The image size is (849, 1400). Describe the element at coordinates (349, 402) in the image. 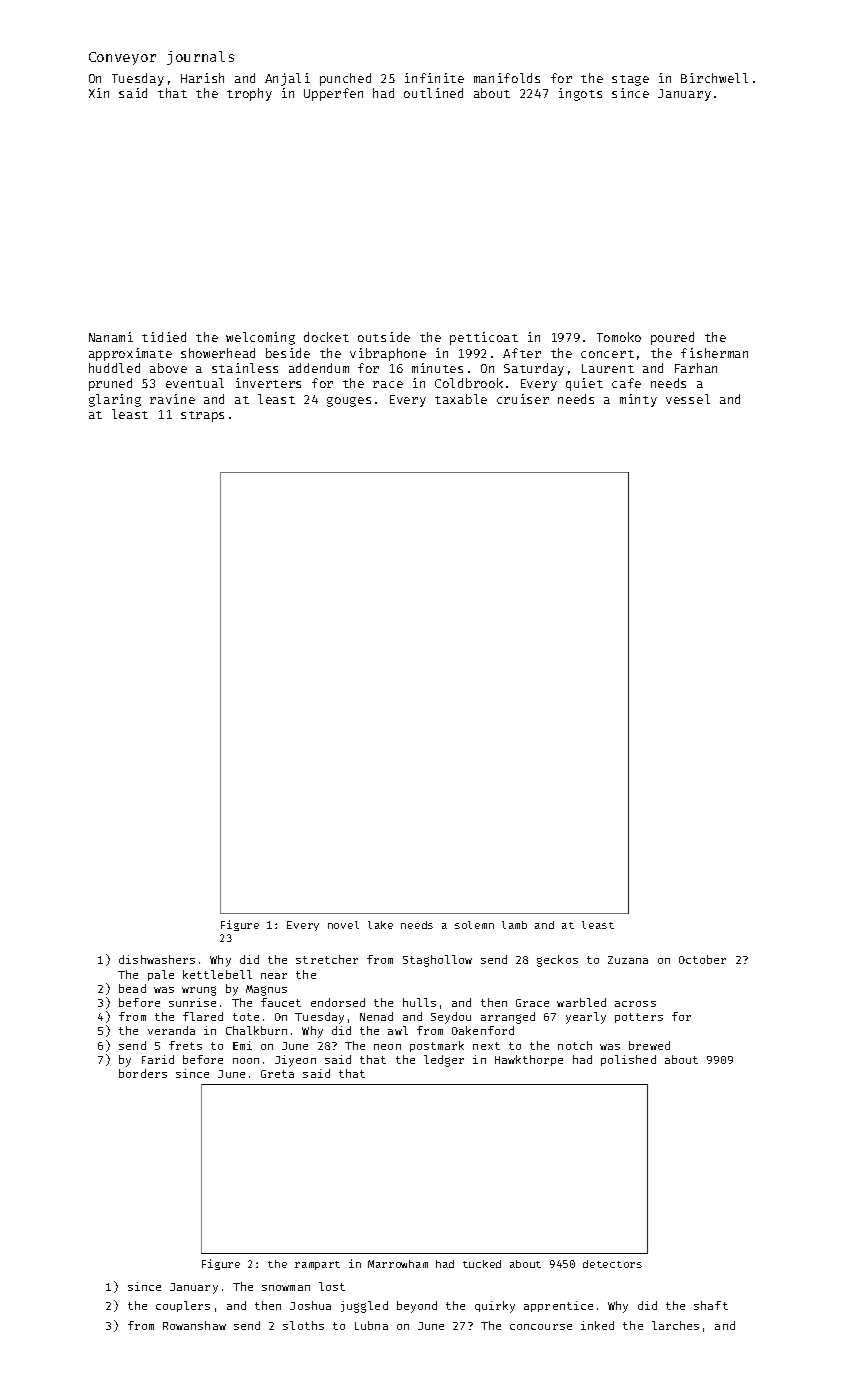

I see `gouges` at that location.
